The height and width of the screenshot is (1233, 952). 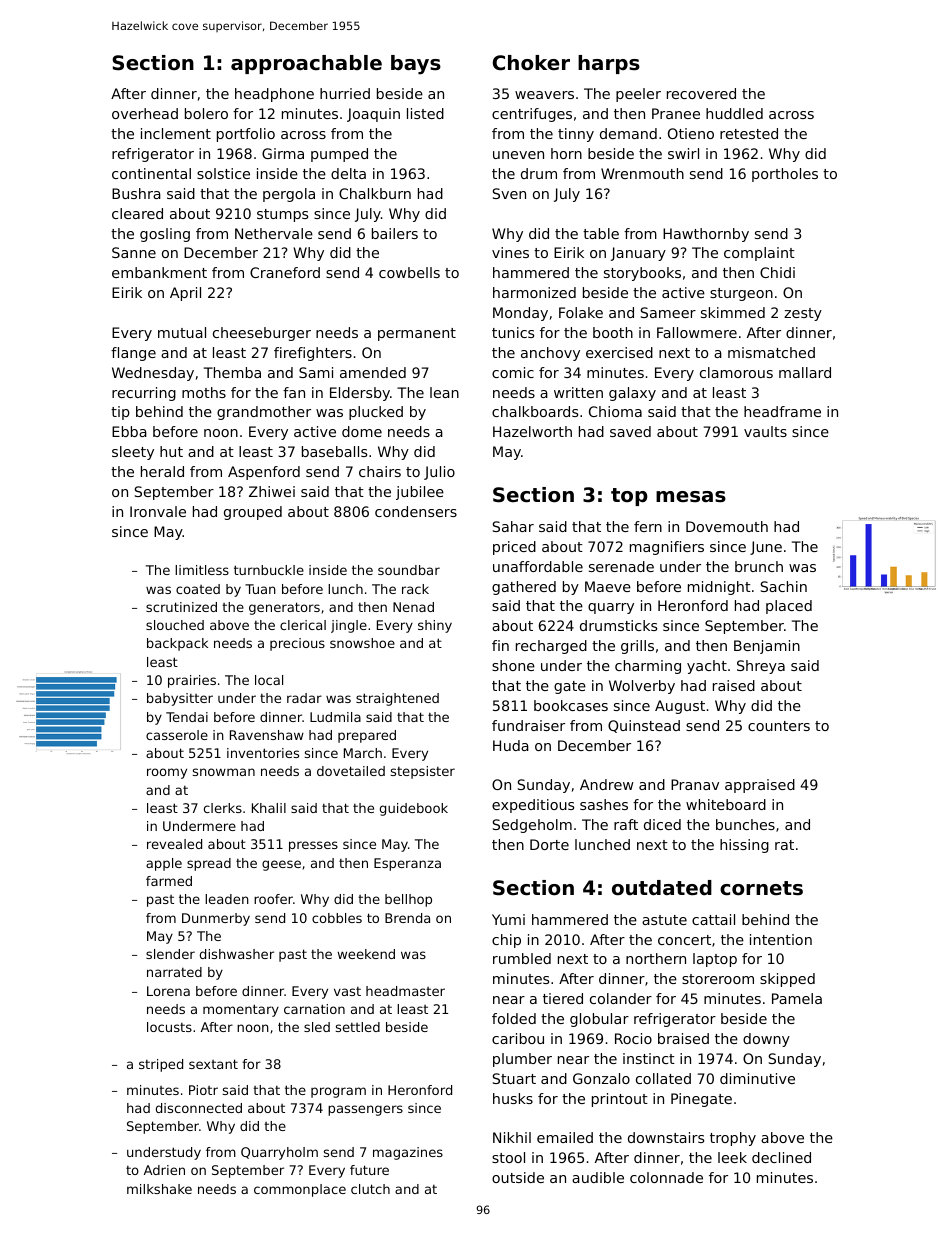 What do you see at coordinates (306, 64) in the screenshot?
I see `approachable` at bounding box center [306, 64].
